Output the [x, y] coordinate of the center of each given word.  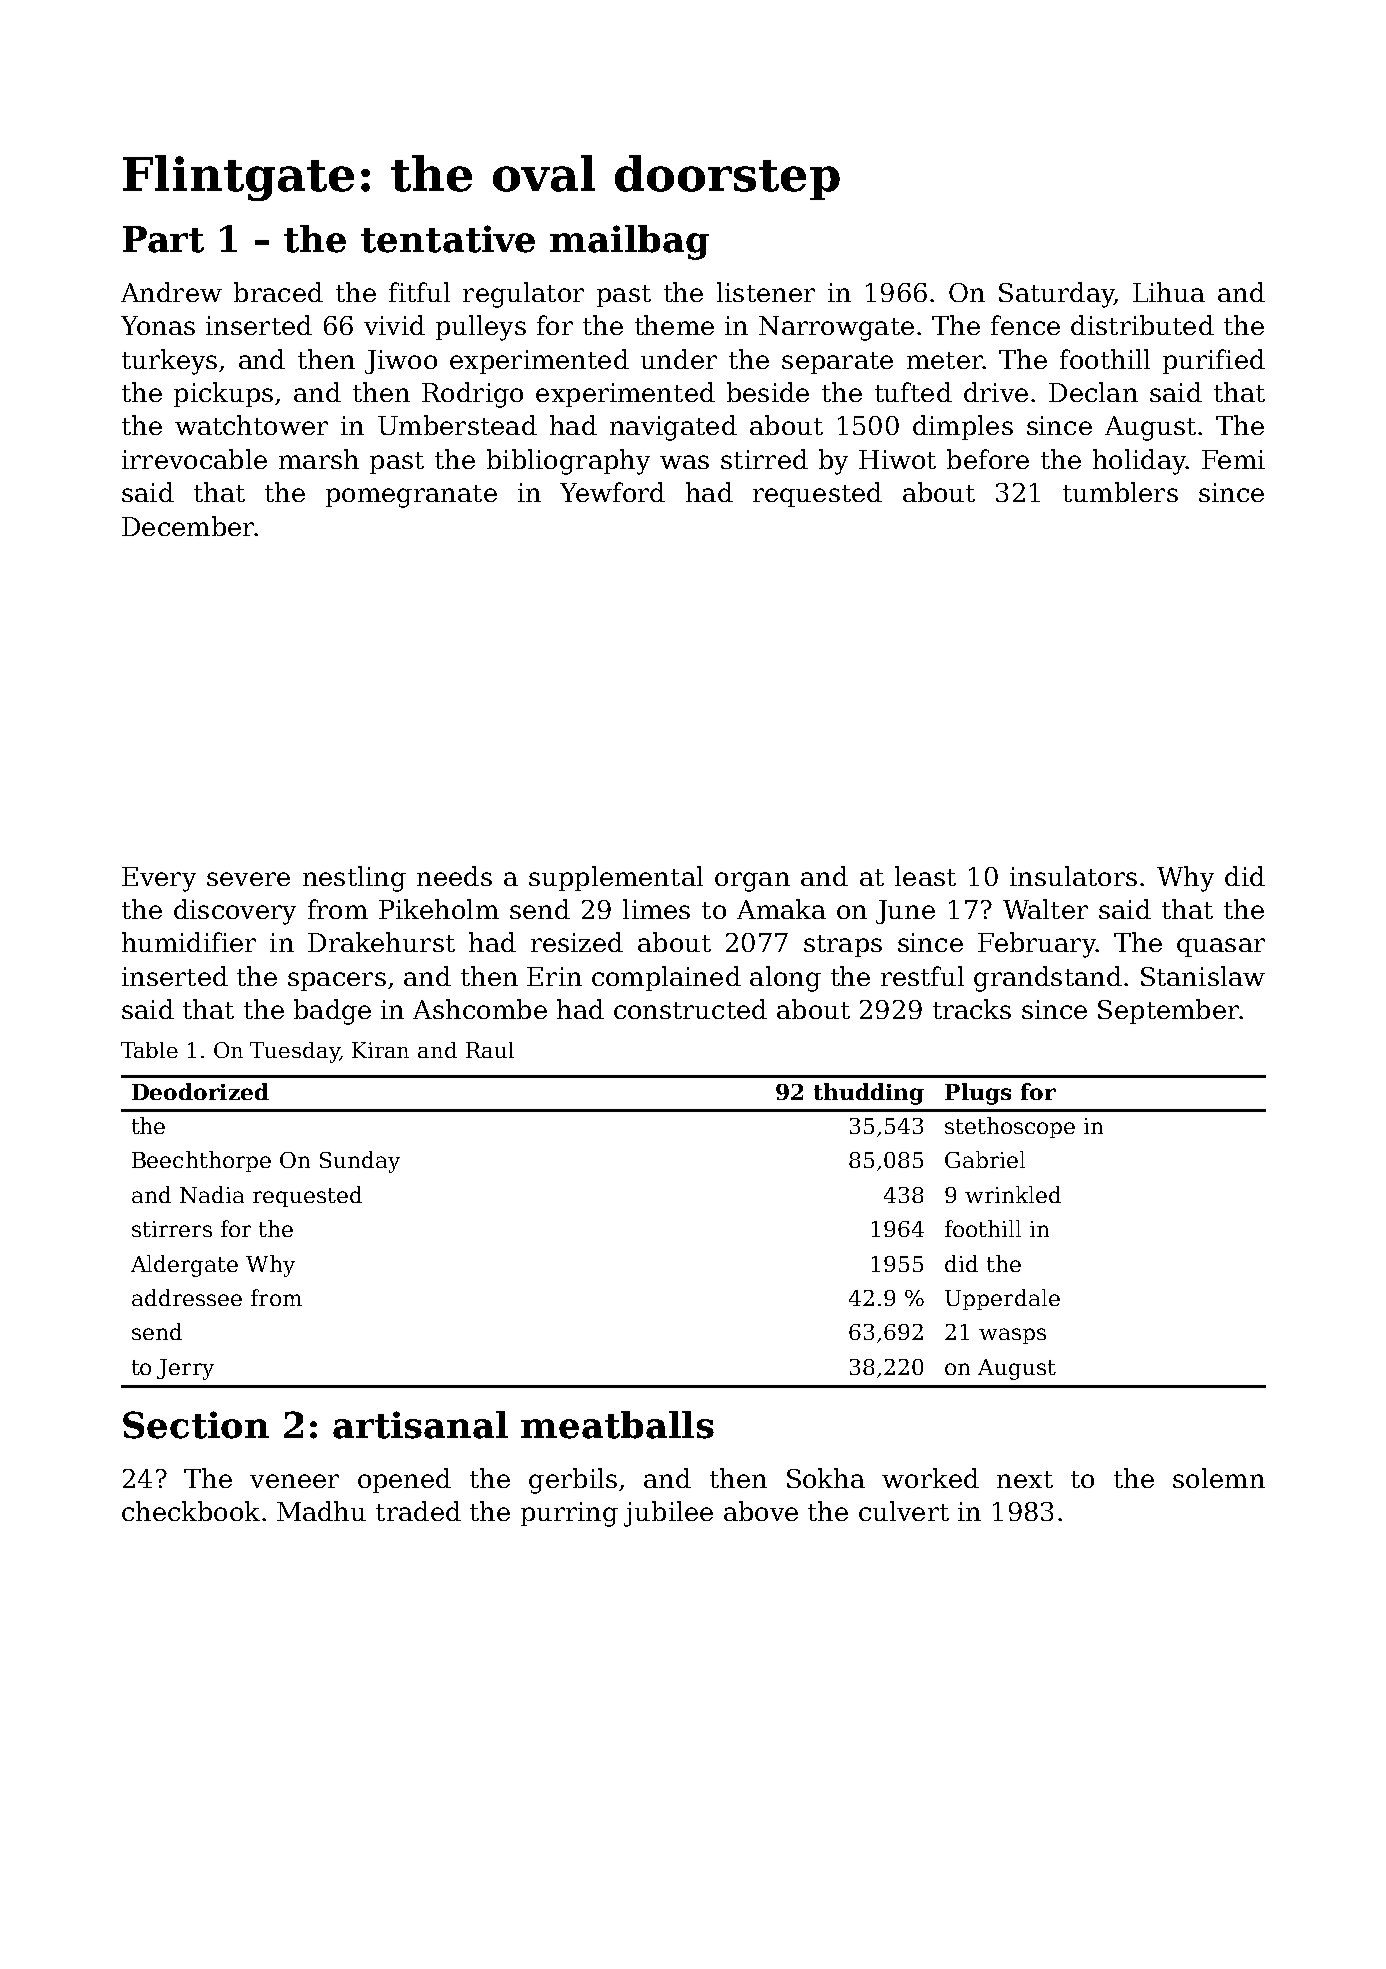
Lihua [1169, 292]
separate [837, 363]
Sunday [360, 1162]
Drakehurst [381, 942]
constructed [690, 1009]
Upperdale [1002, 1299]
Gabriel [985, 1159]
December [188, 526]
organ [752, 882]
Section [196, 1425]
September [1168, 1011]
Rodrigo [472, 395]
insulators [1073, 876]
